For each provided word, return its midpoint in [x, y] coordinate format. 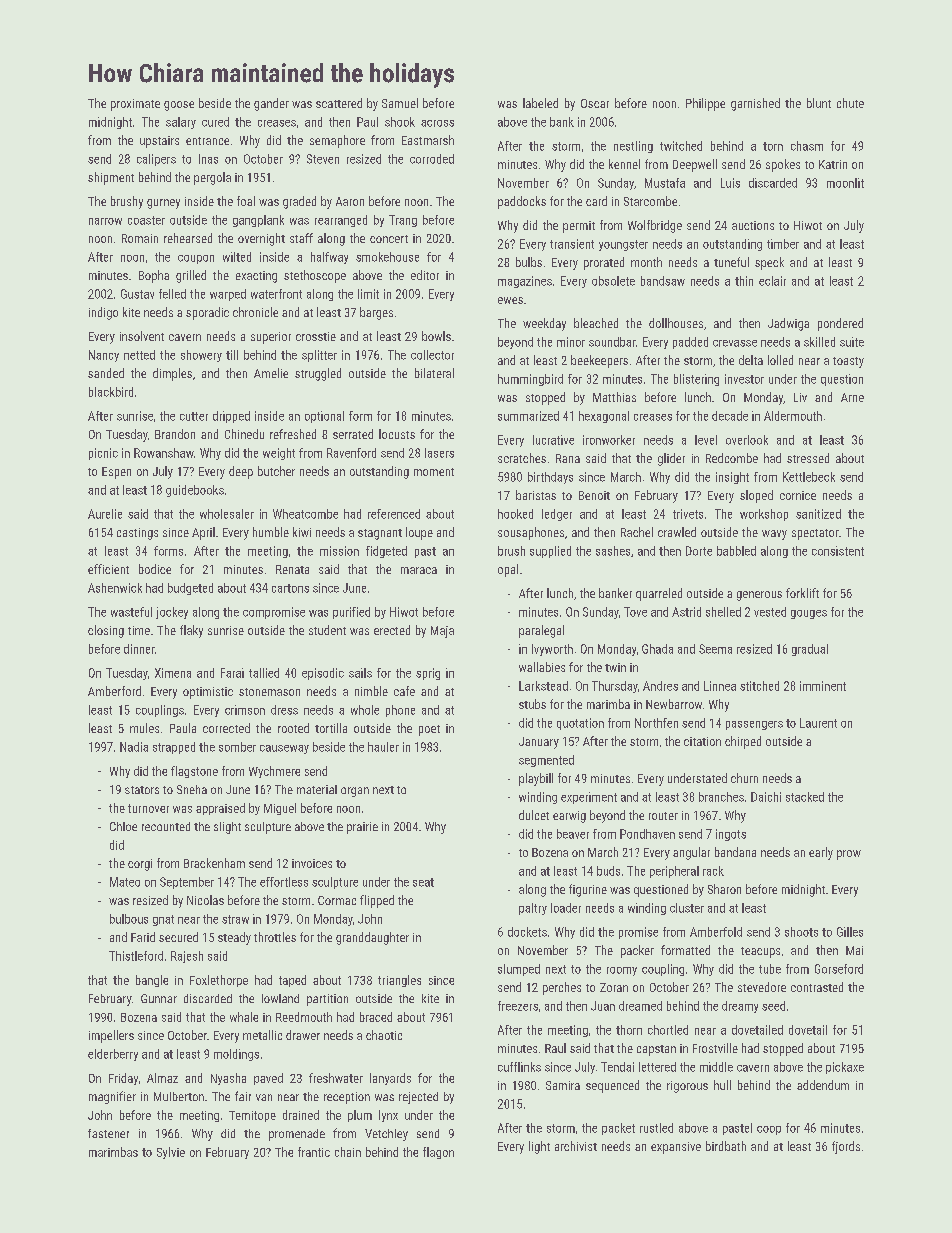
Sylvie [171, 1153]
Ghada [657, 649]
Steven [323, 159]
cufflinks [519, 1067]
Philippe [705, 104]
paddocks [522, 202]
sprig [428, 674]
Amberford [114, 691]
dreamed [640, 1006]
